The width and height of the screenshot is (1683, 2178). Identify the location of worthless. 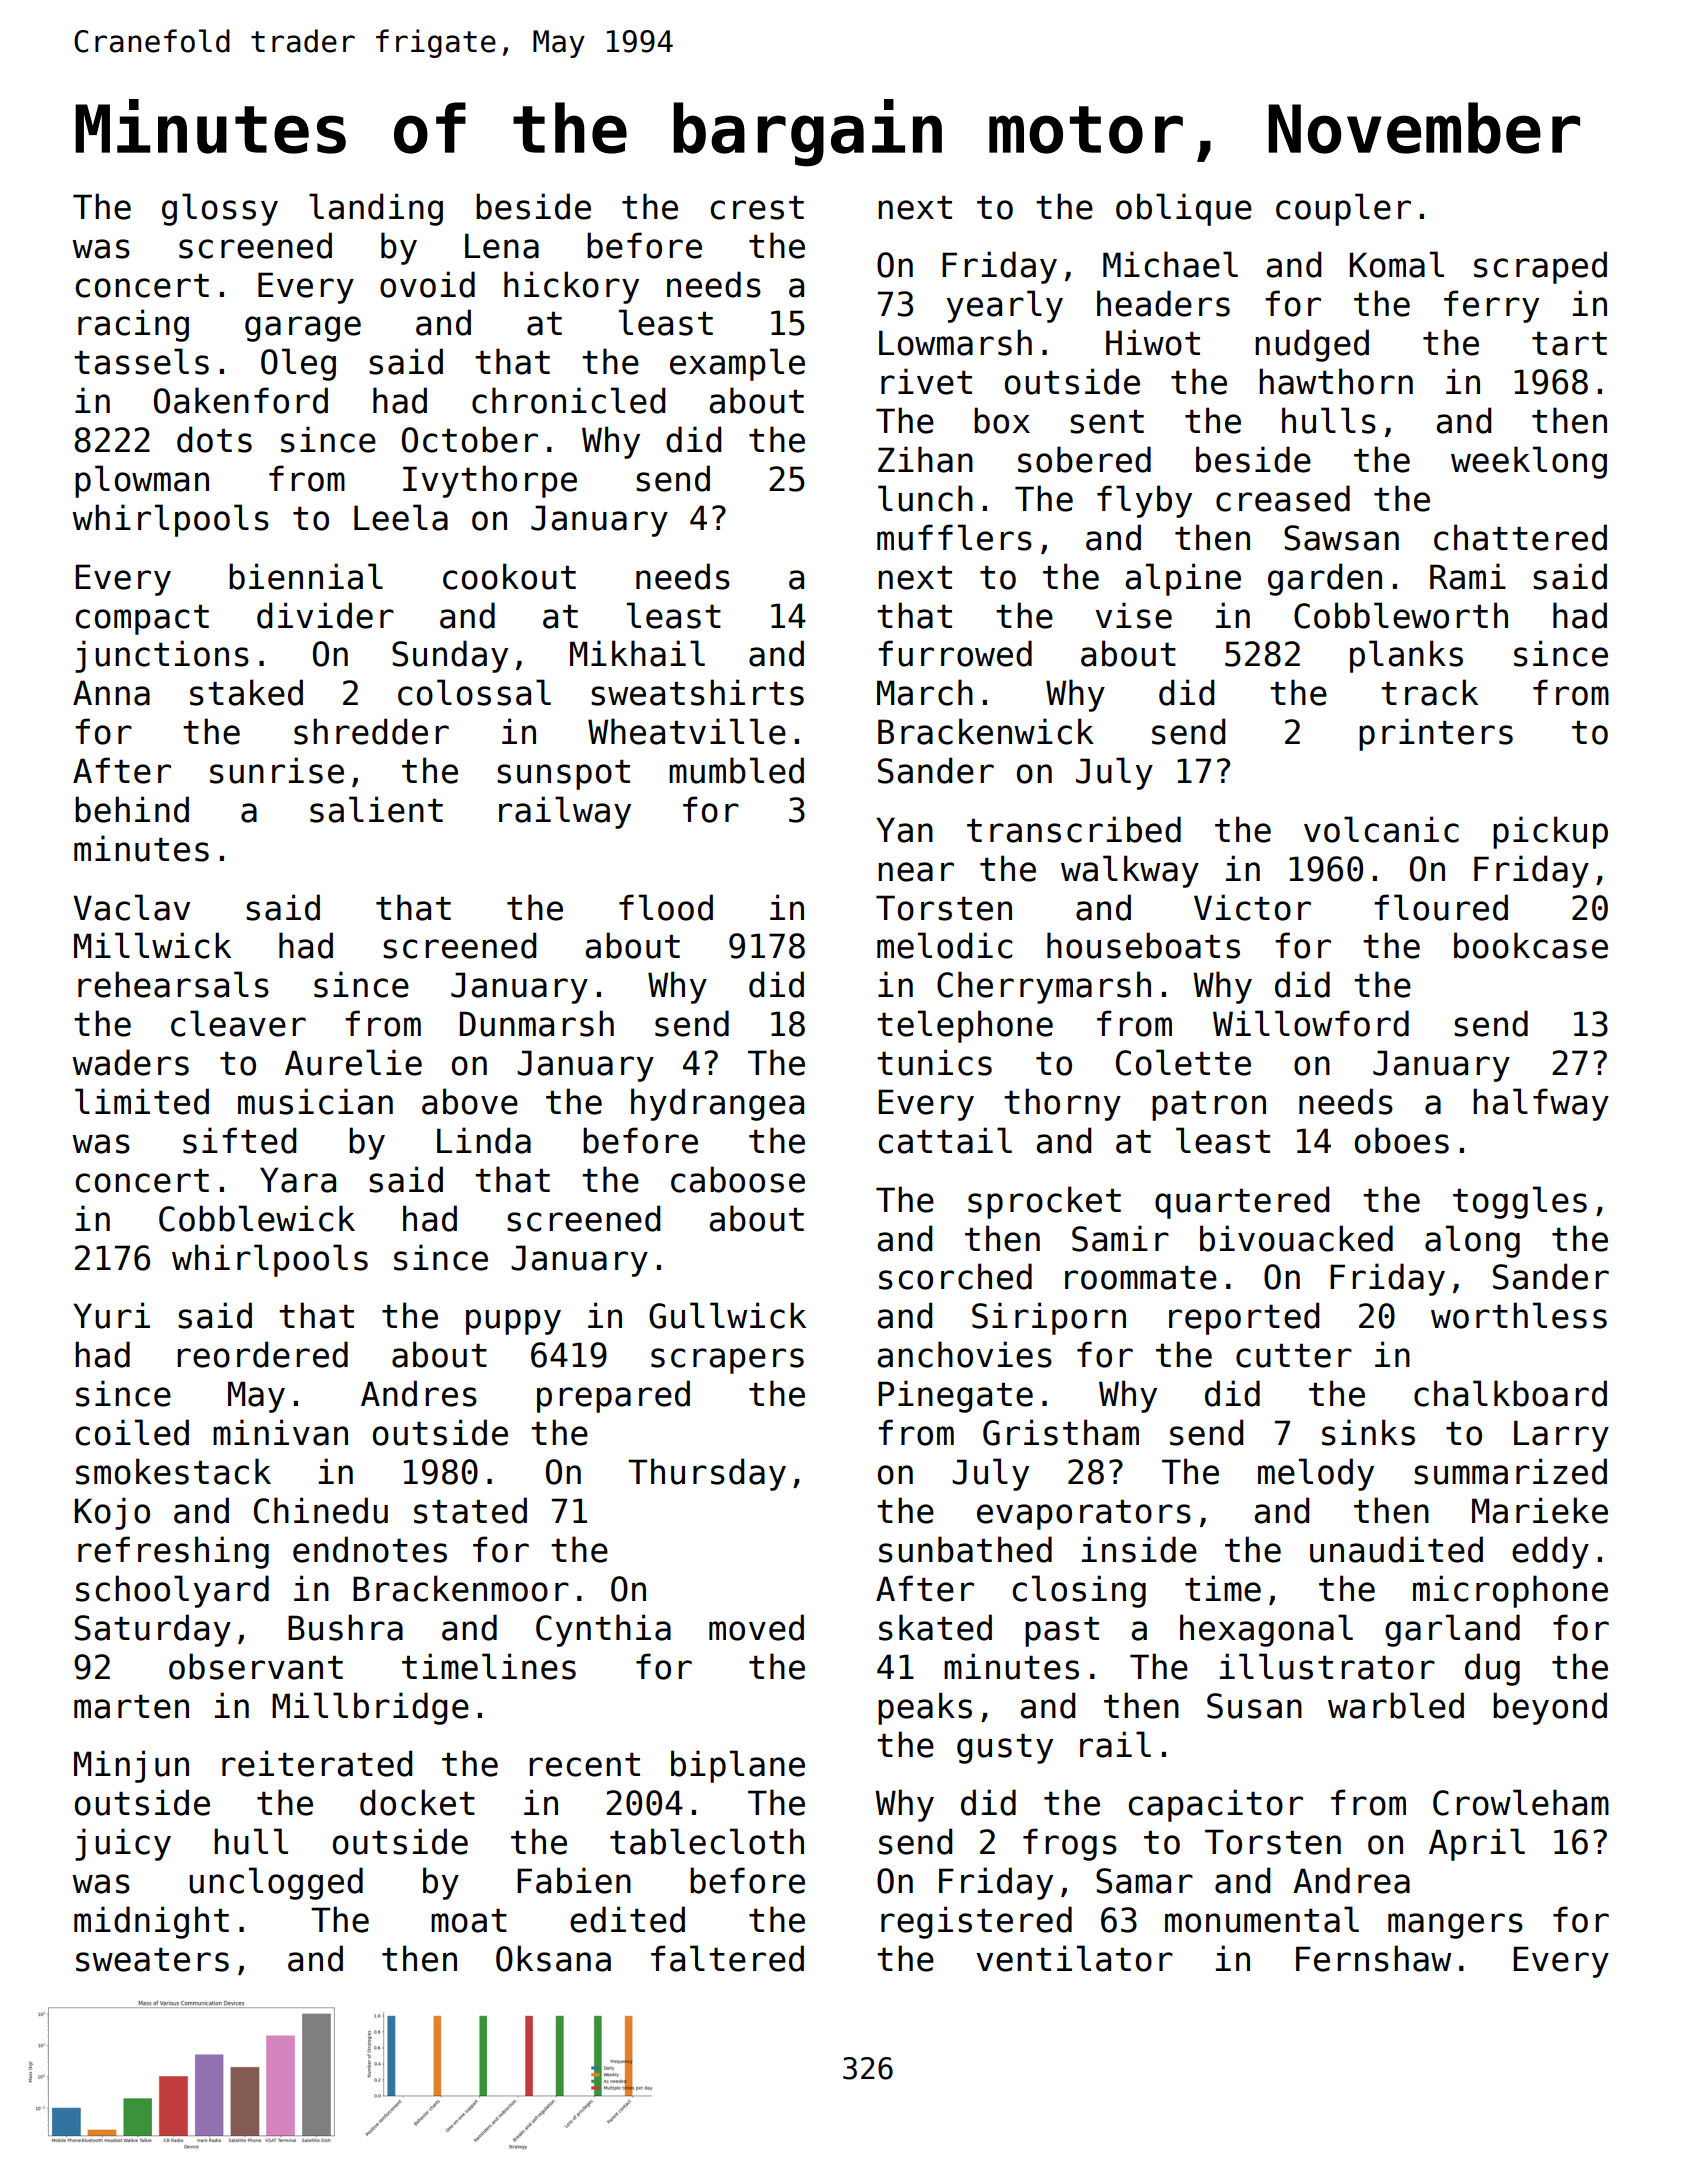
(1519, 1315).
